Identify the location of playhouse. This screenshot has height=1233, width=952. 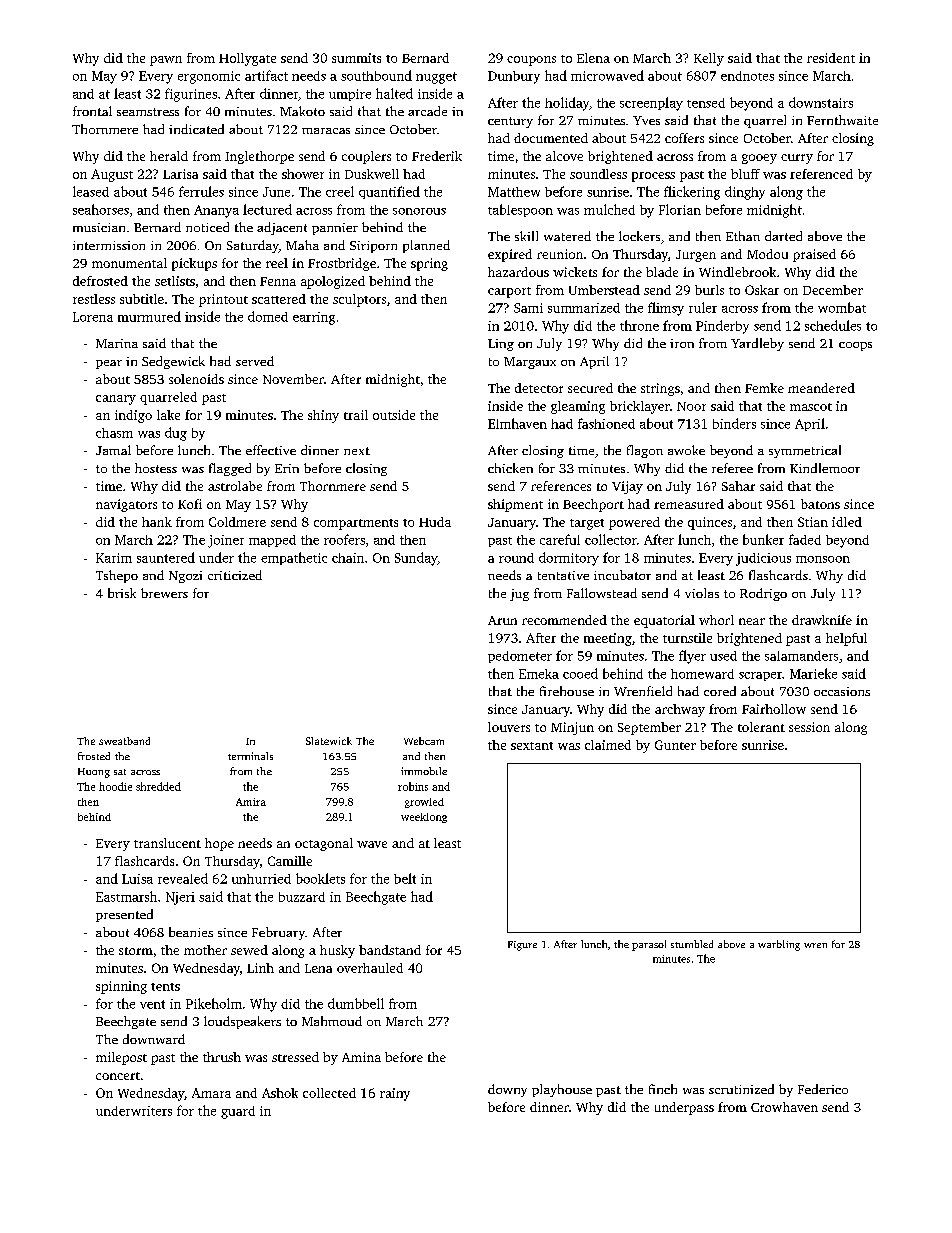
(562, 1090).
